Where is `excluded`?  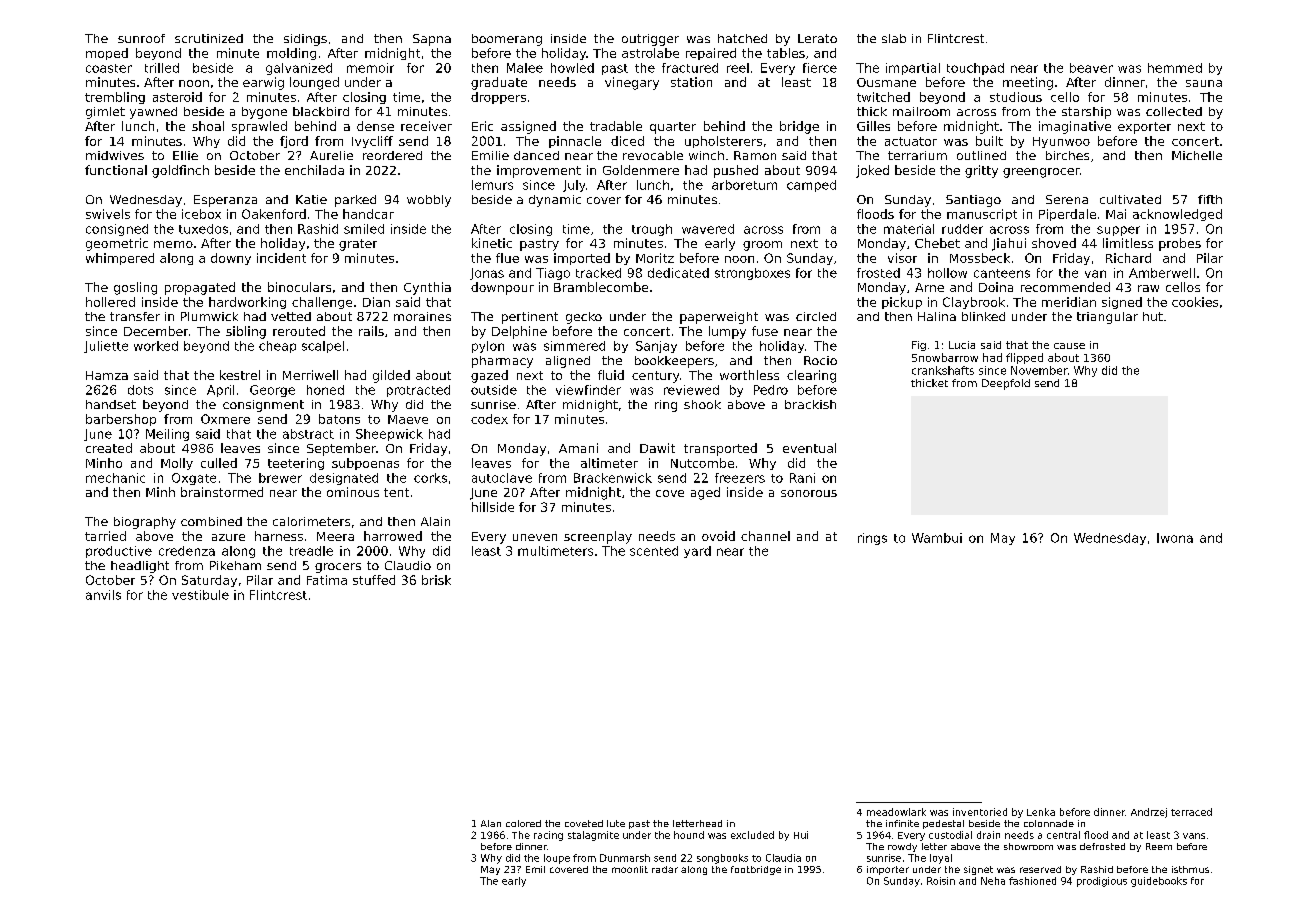 excluded is located at coordinates (752, 835).
